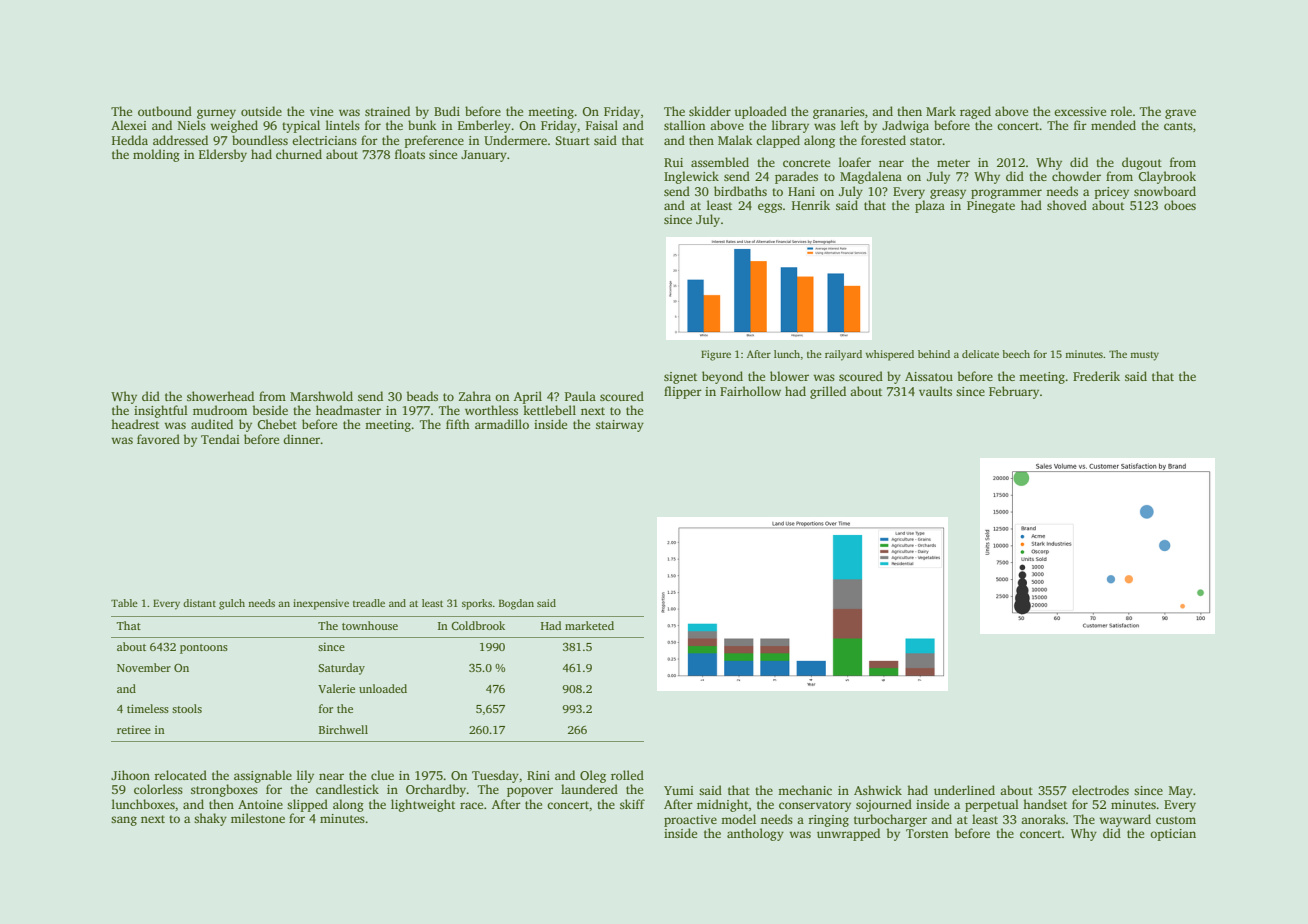  What do you see at coordinates (129, 125) in the screenshot?
I see `Alexei` at bounding box center [129, 125].
